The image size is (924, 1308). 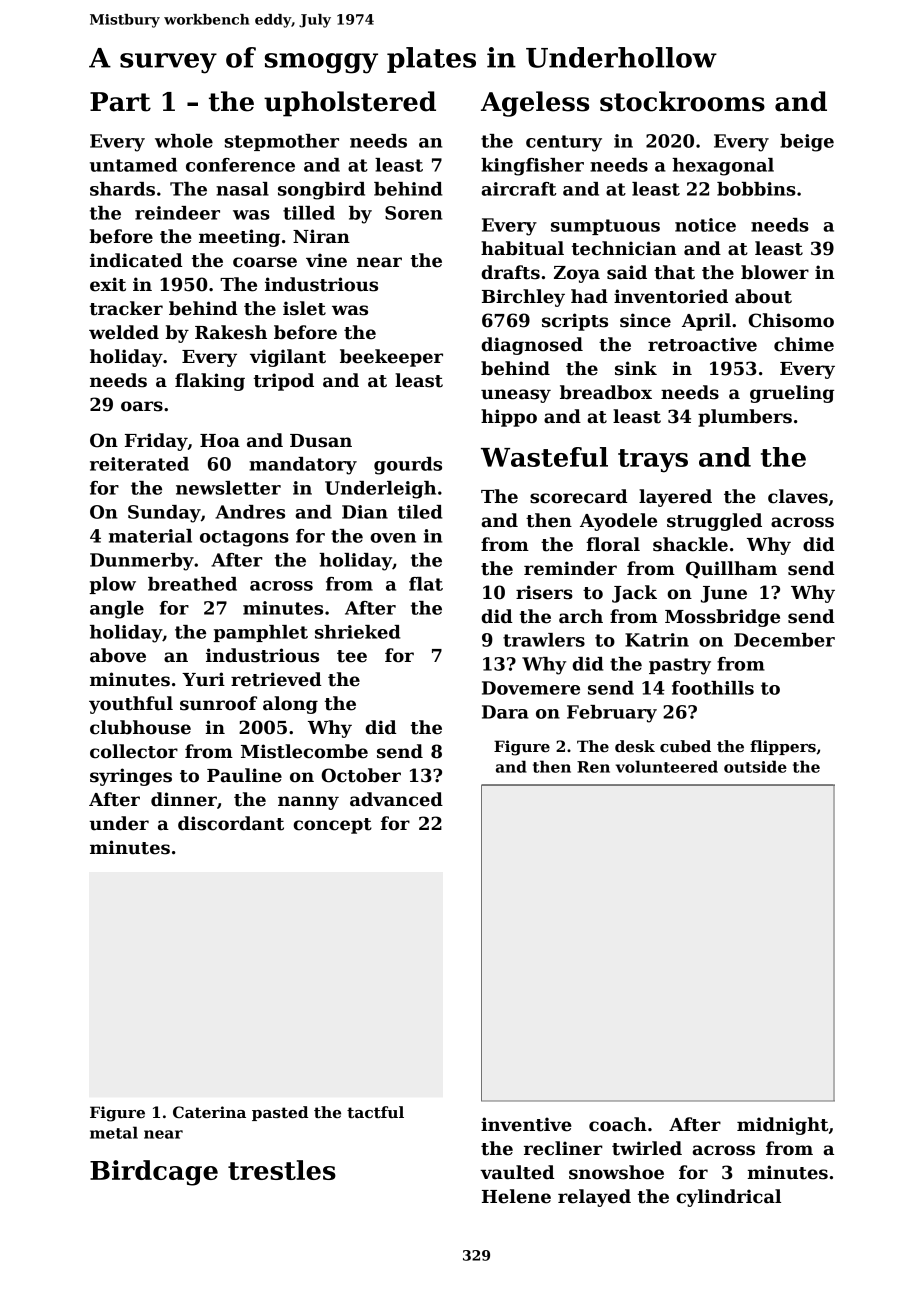 I want to click on Sunday, so click(x=164, y=514).
